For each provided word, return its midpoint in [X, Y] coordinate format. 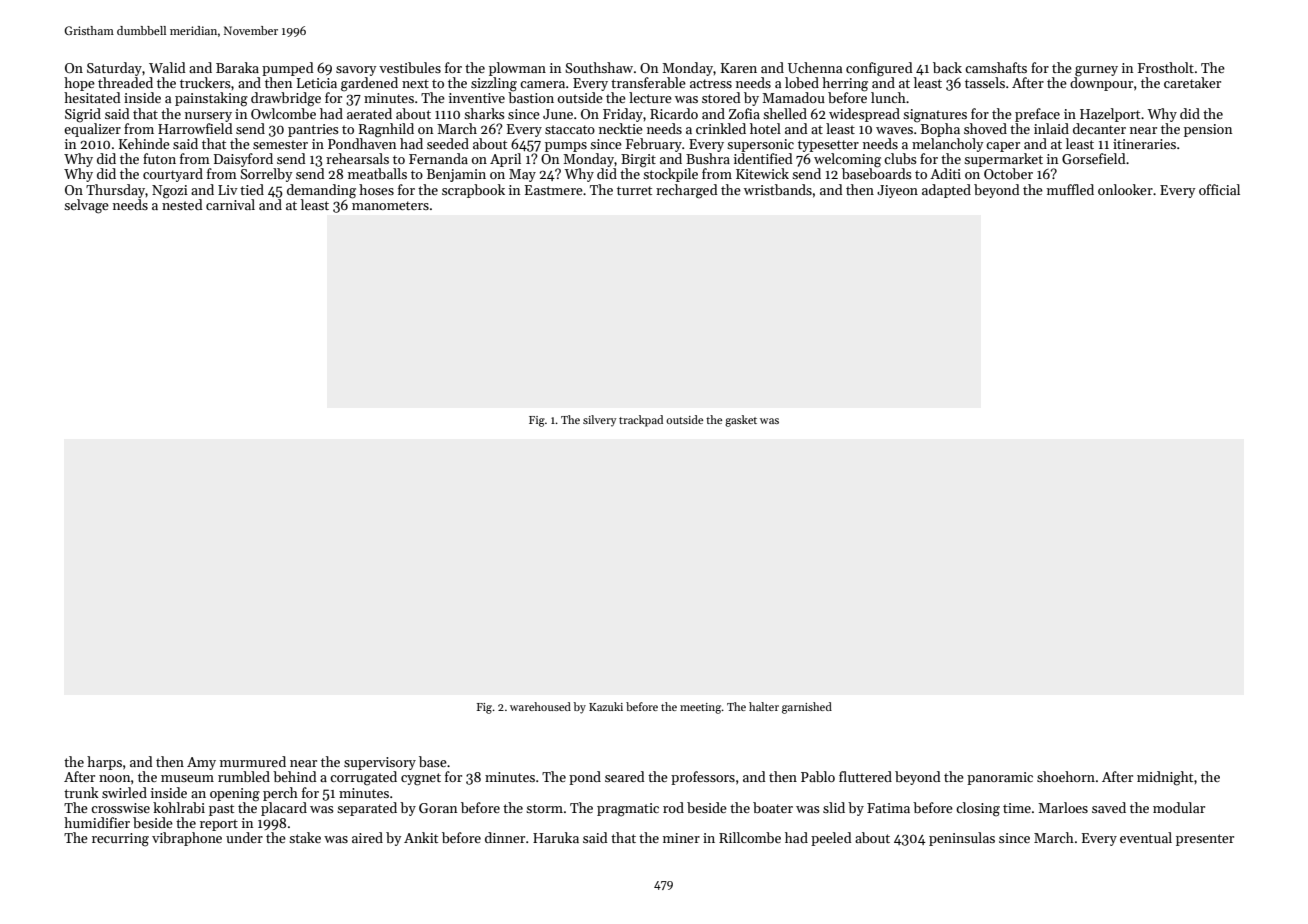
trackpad [641, 421]
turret [634, 190]
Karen [739, 68]
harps [104, 763]
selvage [86, 206]
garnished [807, 708]
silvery [599, 421]
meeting [701, 708]
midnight [1165, 778]
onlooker [1125, 189]
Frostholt [1166, 67]
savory [356, 71]
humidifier [97, 822]
